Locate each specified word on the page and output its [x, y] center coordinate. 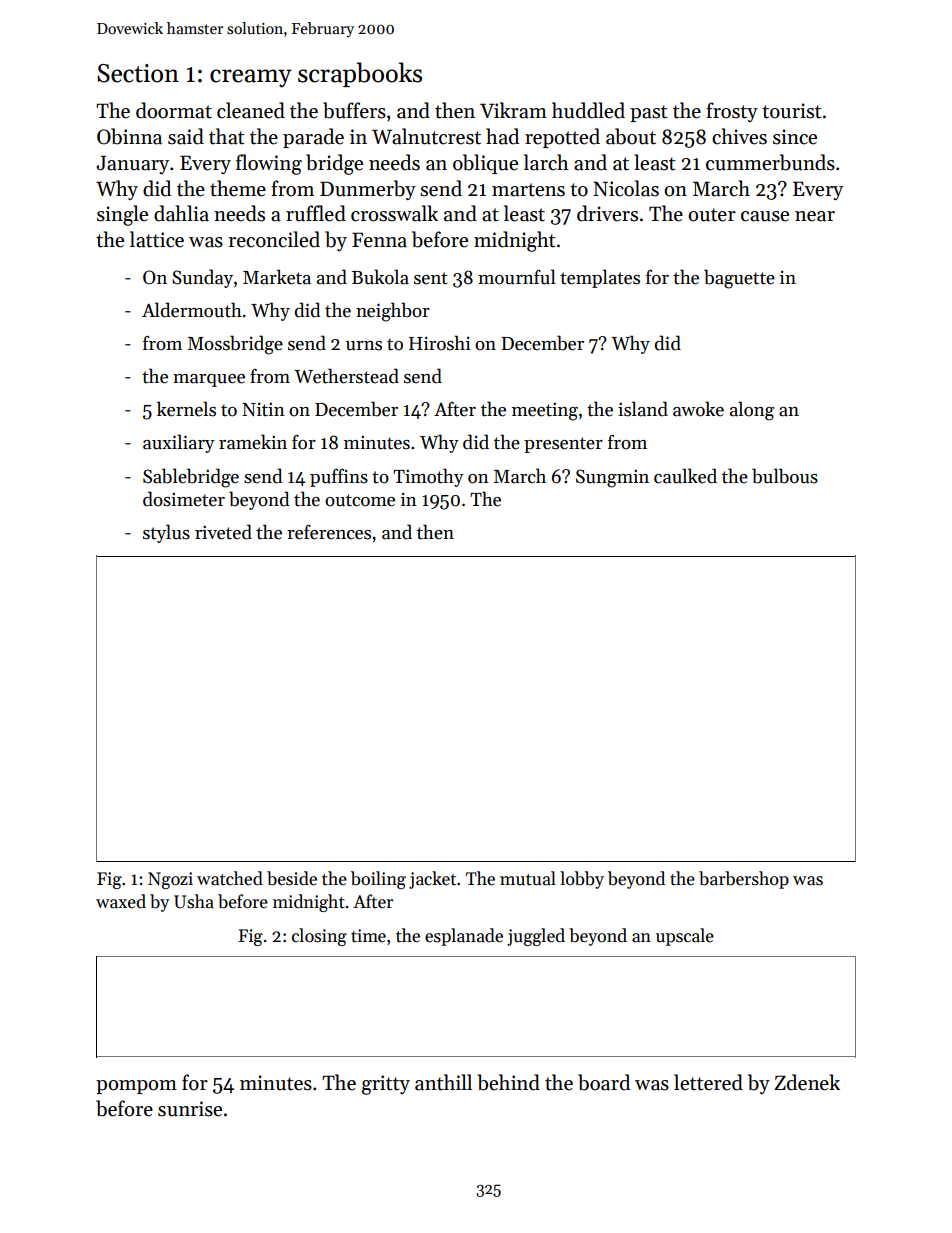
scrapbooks [360, 74]
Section [138, 73]
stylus [166, 533]
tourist [792, 111]
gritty [386, 1085]
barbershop [744, 880]
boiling [378, 880]
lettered [708, 1082]
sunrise [190, 1109]
